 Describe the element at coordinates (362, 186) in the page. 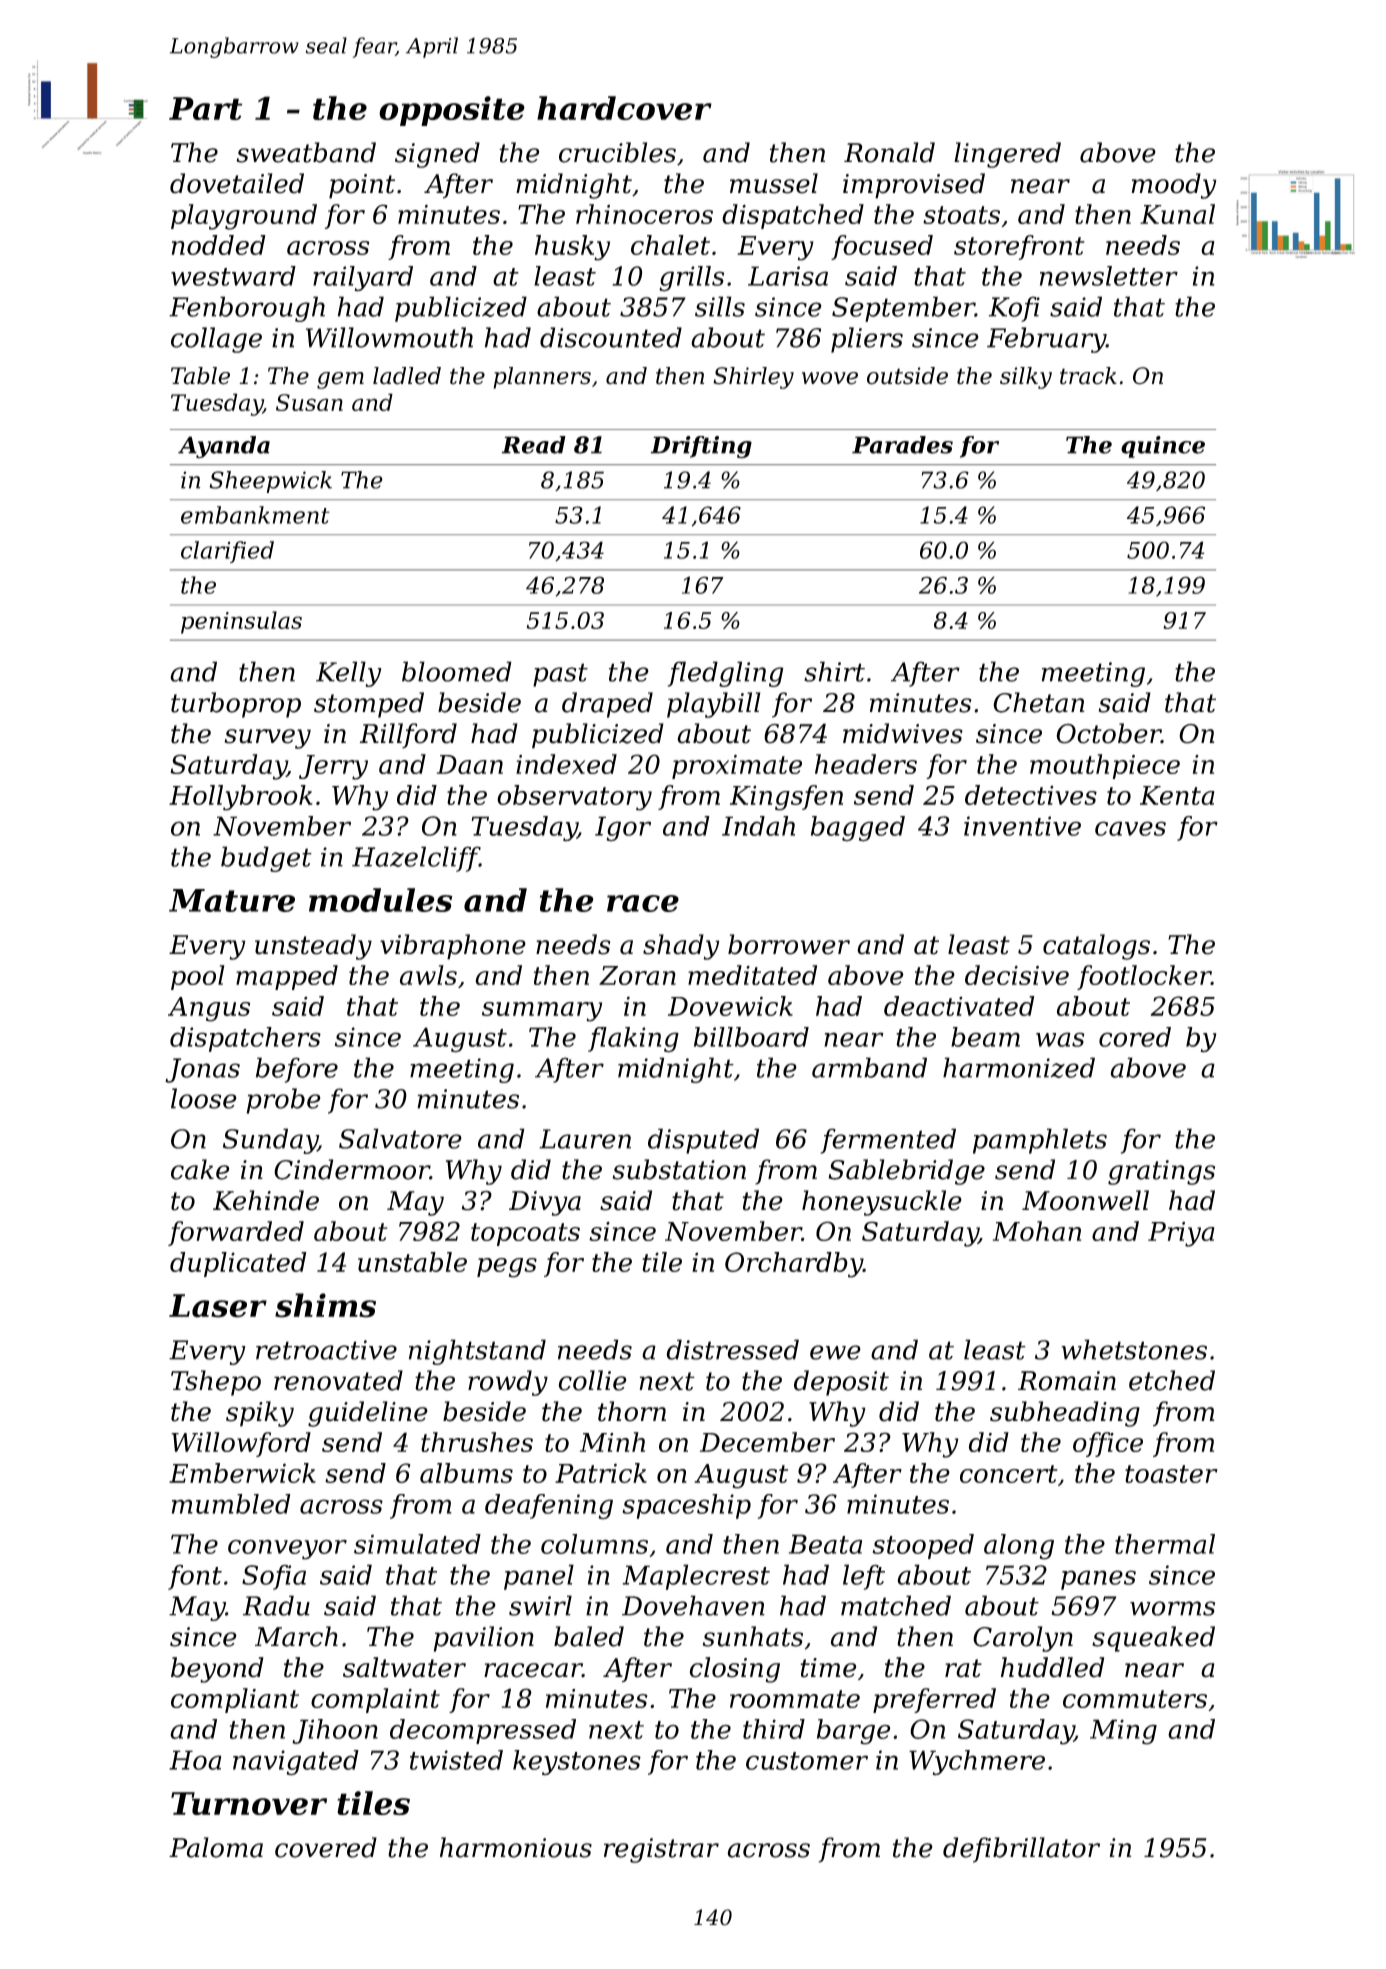

I see `point` at that location.
